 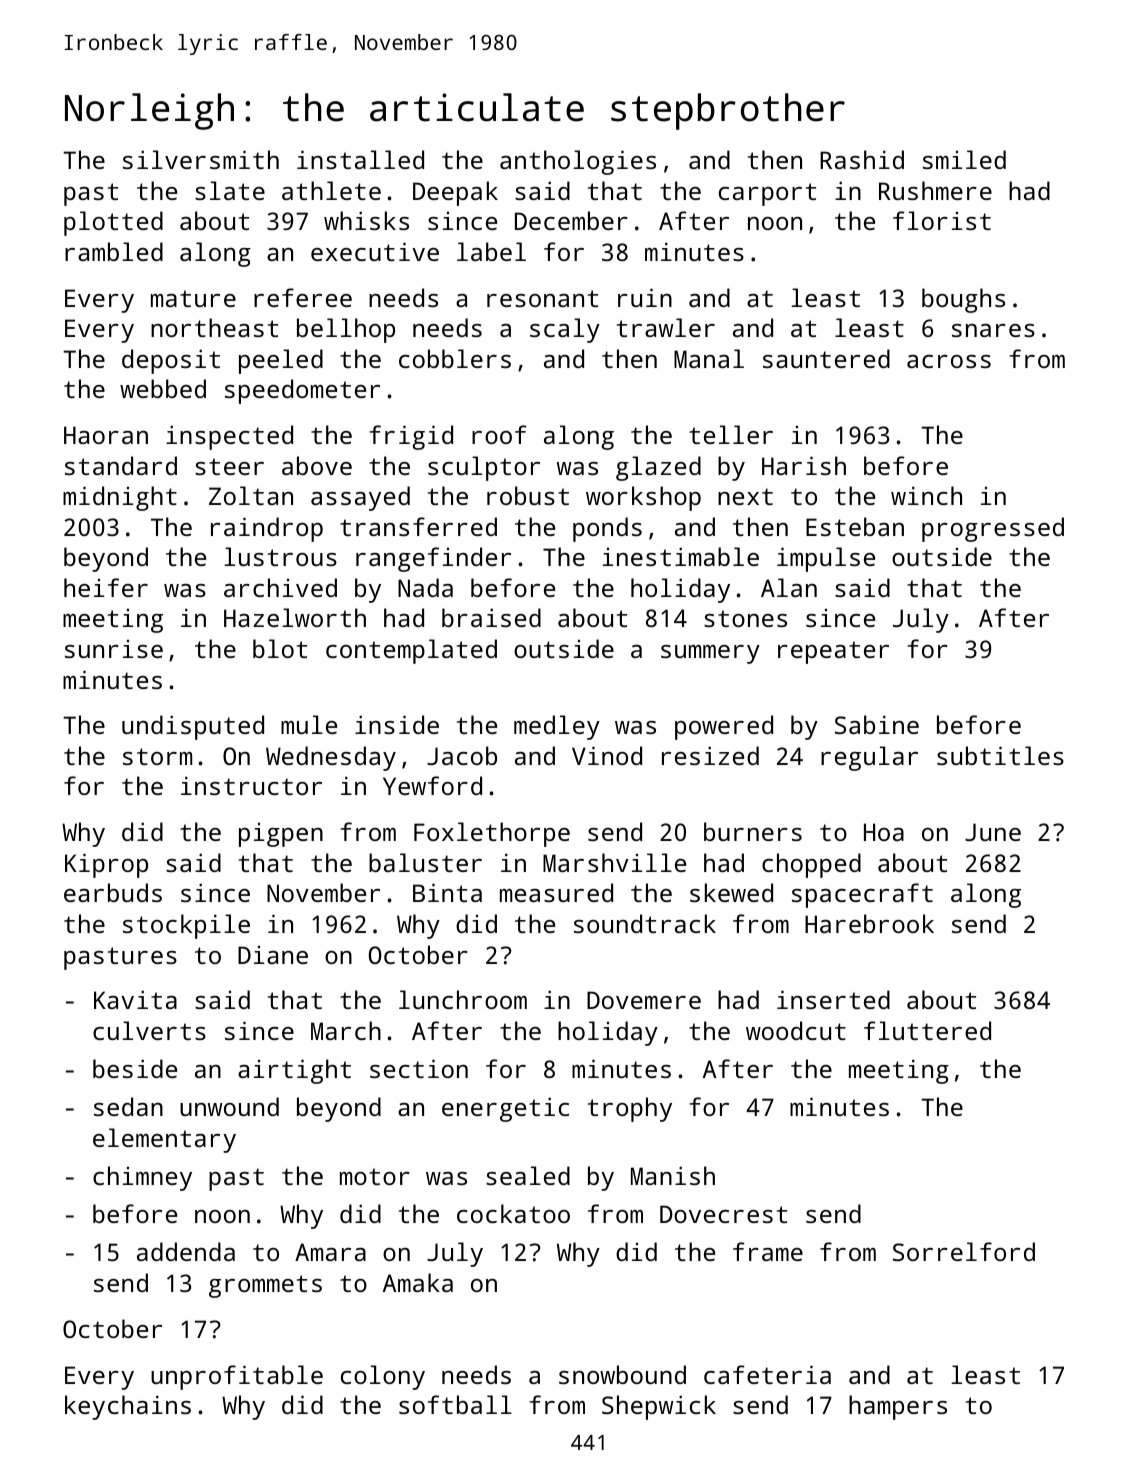 I want to click on March, so click(x=346, y=1030).
